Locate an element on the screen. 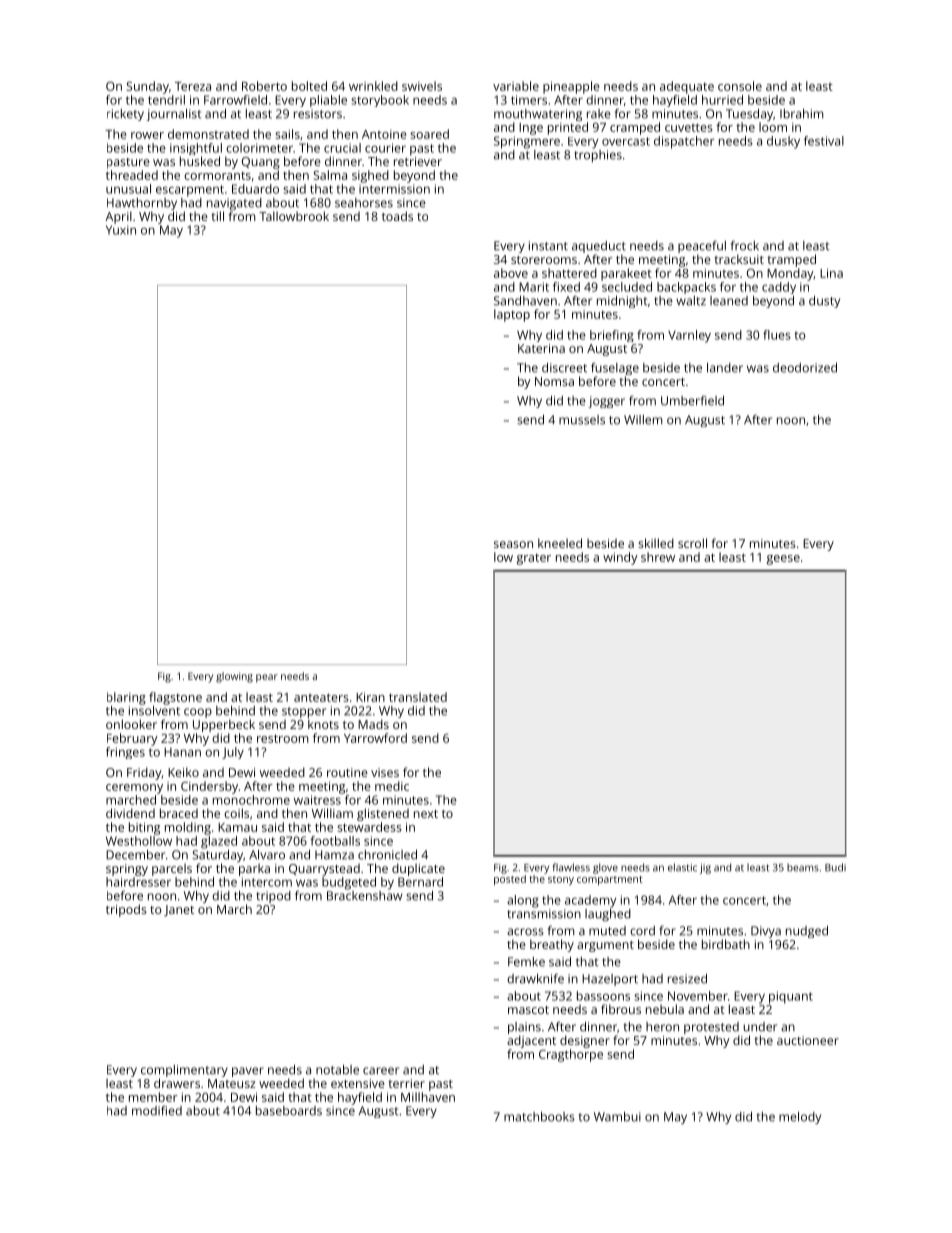  beams is located at coordinates (803, 867).
